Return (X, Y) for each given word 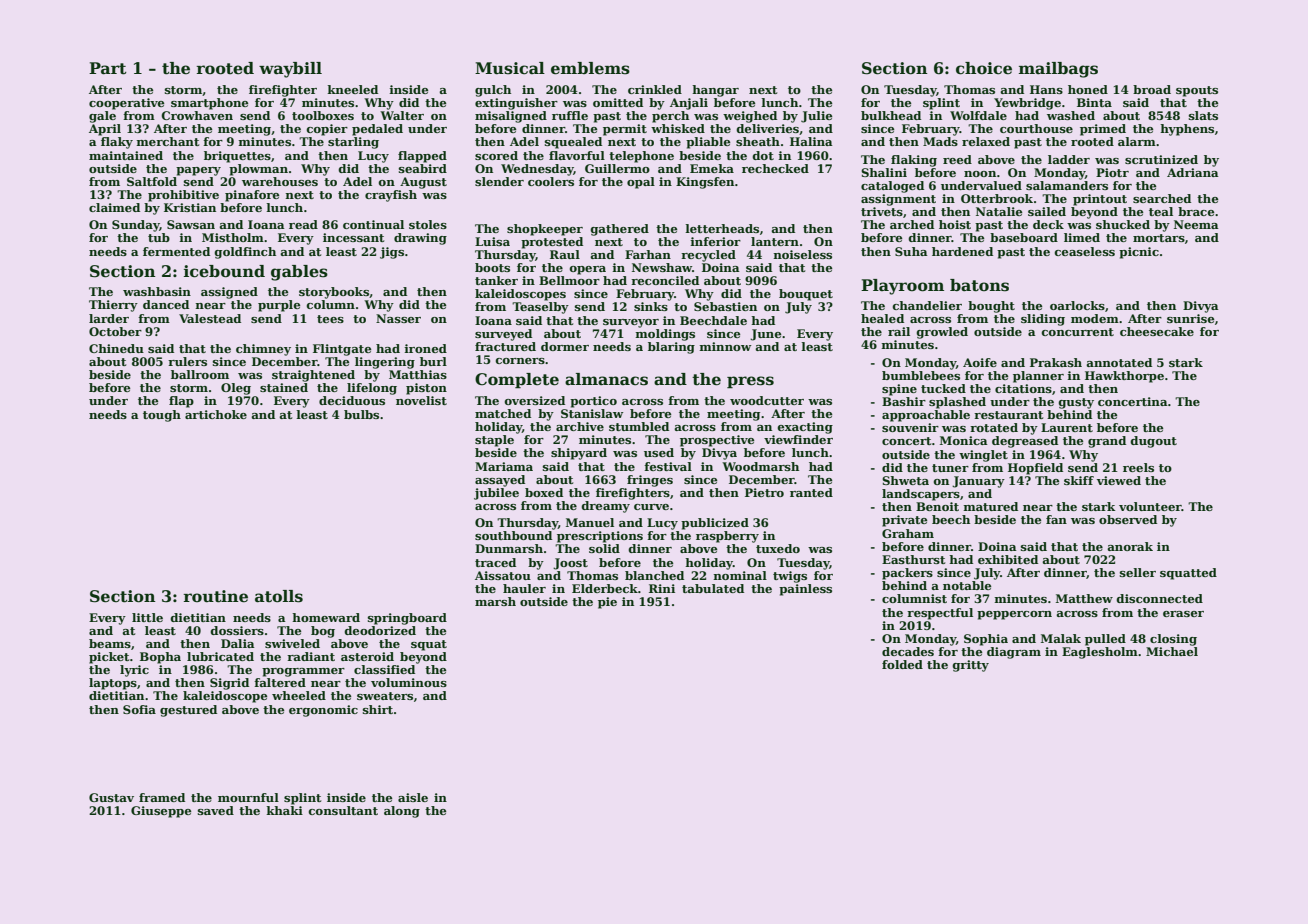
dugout (1153, 442)
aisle (413, 797)
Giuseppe (161, 812)
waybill (290, 70)
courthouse (1036, 128)
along (402, 812)
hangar (715, 91)
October (115, 331)
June (765, 335)
